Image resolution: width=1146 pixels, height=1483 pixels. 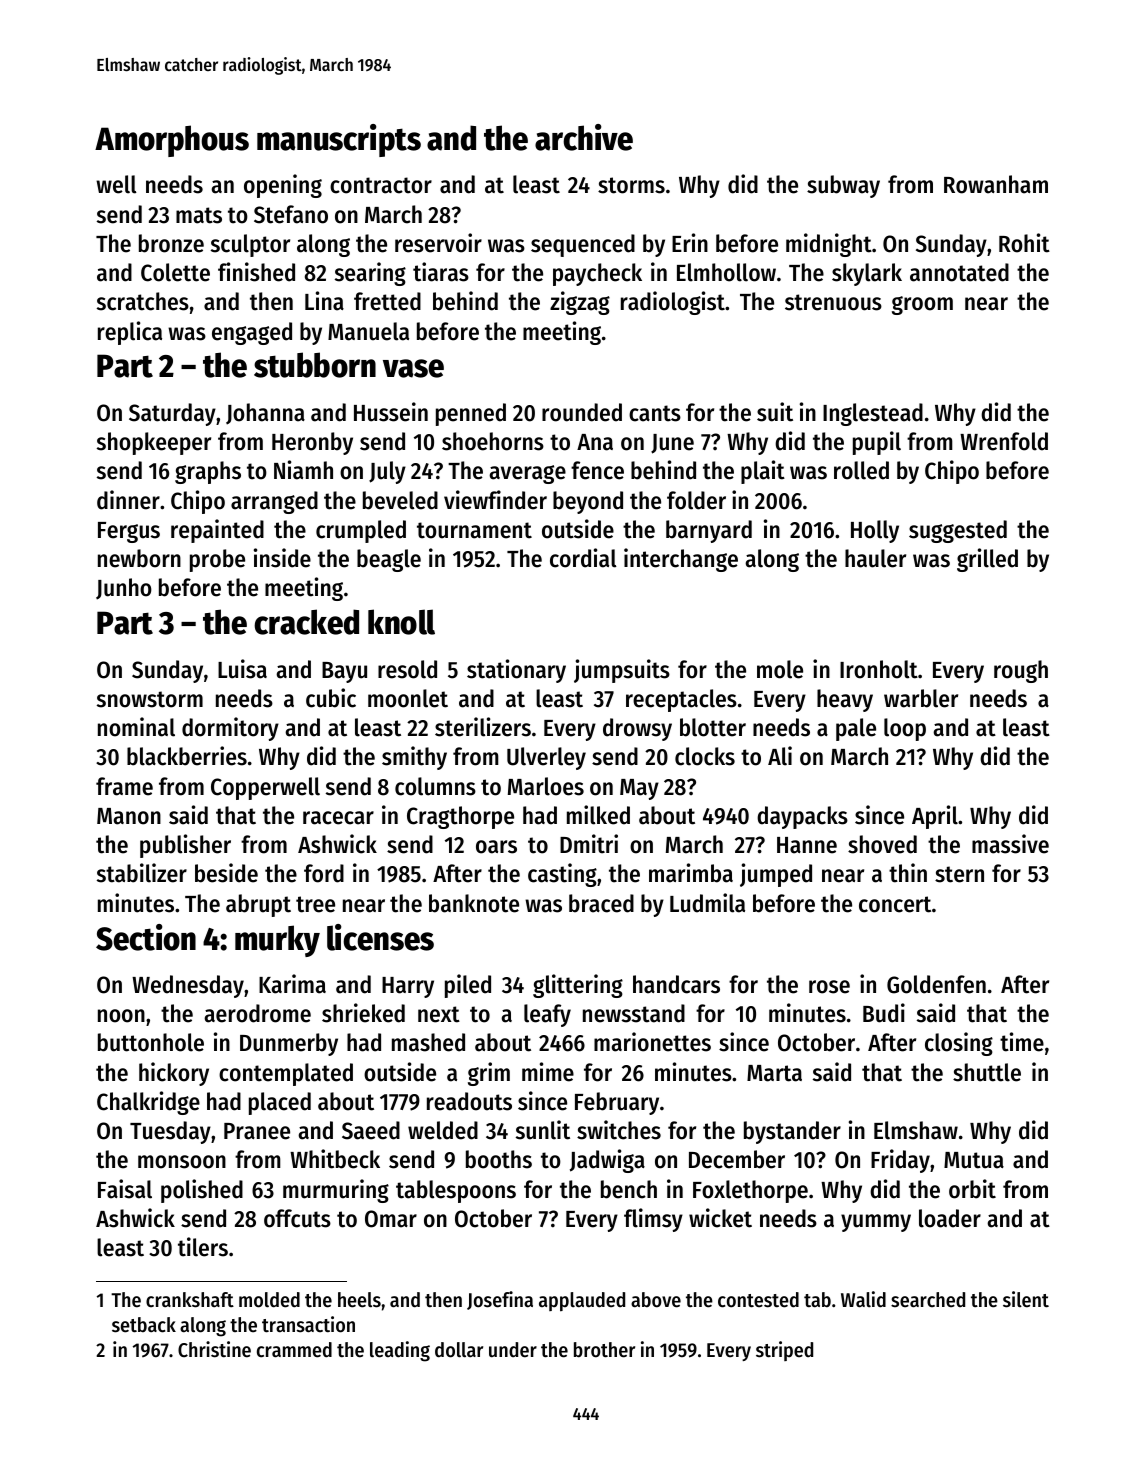 What do you see at coordinates (291, 214) in the screenshot?
I see `Stefano` at bounding box center [291, 214].
